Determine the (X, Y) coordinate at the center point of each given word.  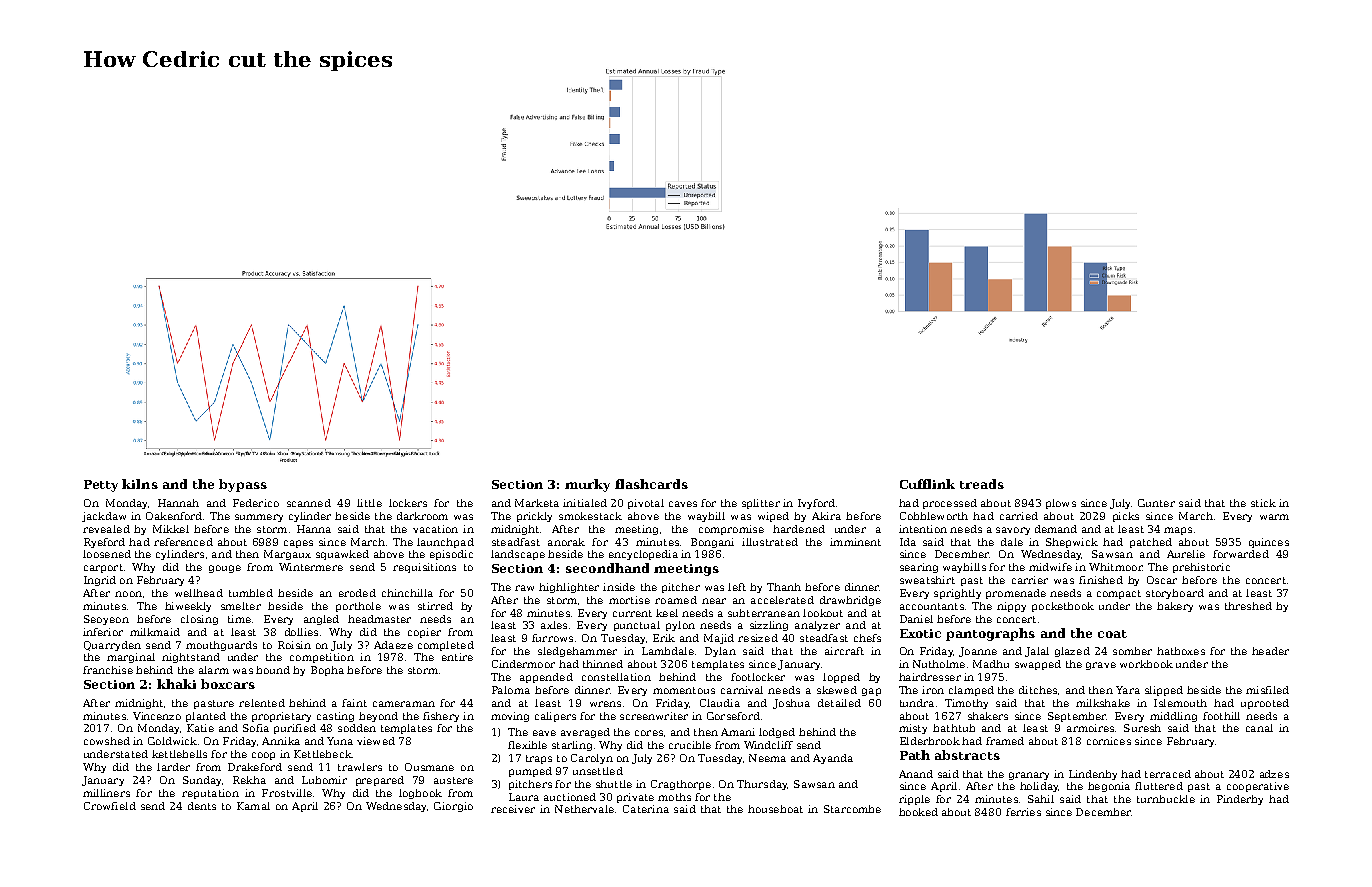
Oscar (1162, 580)
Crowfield (110, 806)
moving (510, 717)
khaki (176, 684)
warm (1274, 517)
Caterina (646, 809)
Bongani (712, 543)
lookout (823, 613)
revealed (106, 529)
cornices (1109, 741)
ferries (1023, 812)
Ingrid (100, 581)
